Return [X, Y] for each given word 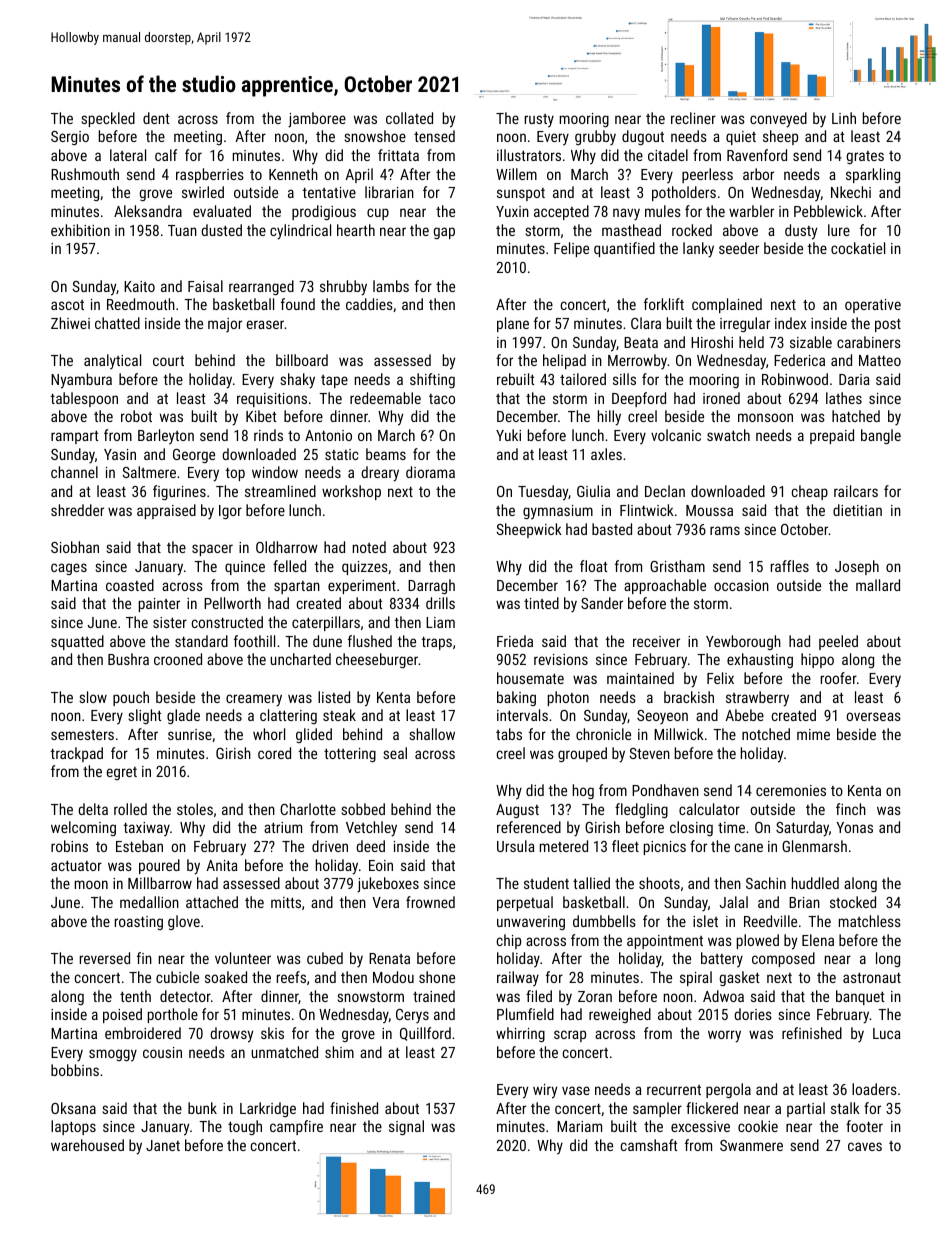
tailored [583, 379]
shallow [432, 734]
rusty [539, 120]
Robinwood [795, 379]
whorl [269, 734]
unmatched [284, 1052]
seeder [739, 248]
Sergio [70, 138]
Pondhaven [665, 790]
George [194, 456]
